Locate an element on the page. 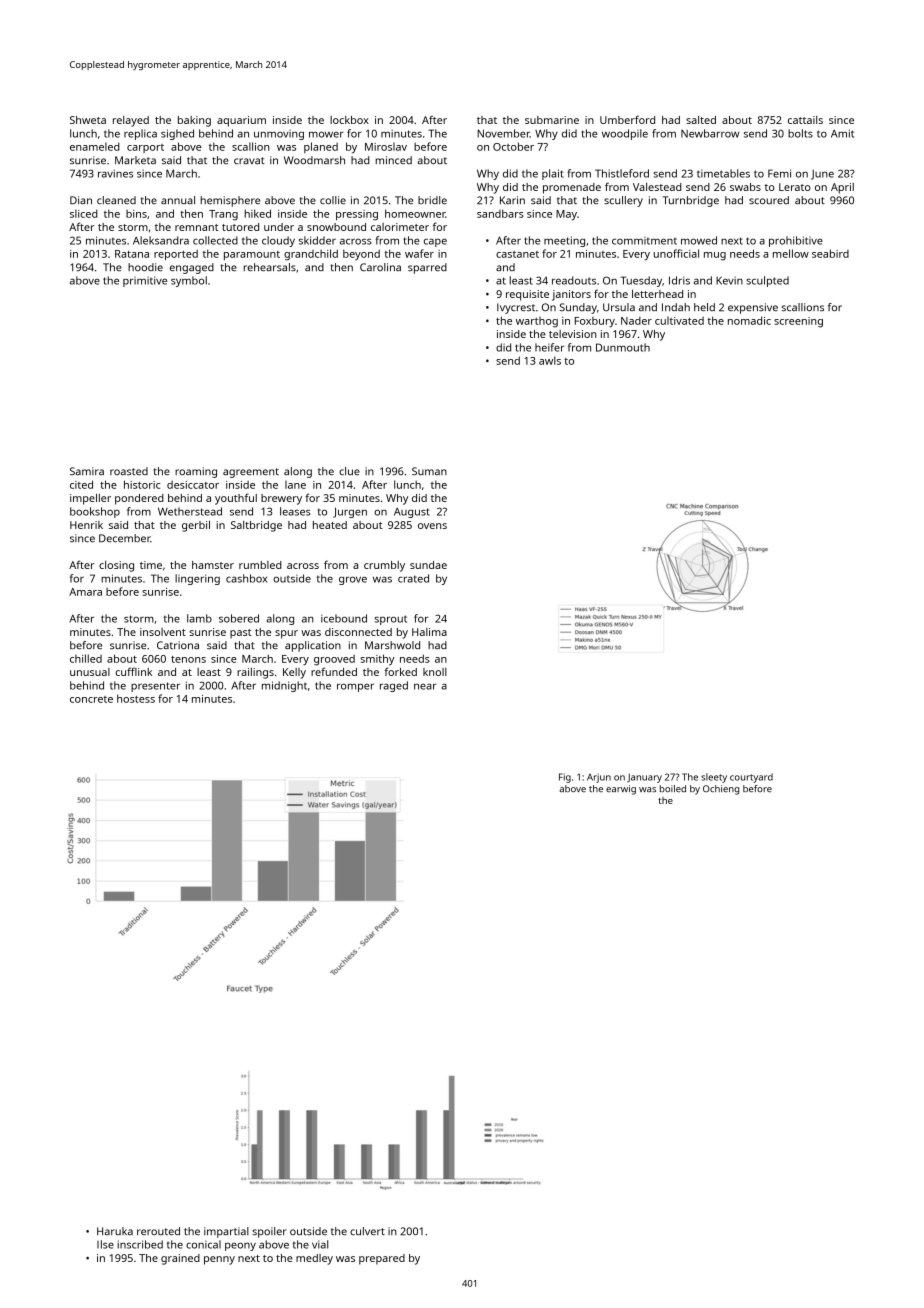  mower is located at coordinates (326, 134).
